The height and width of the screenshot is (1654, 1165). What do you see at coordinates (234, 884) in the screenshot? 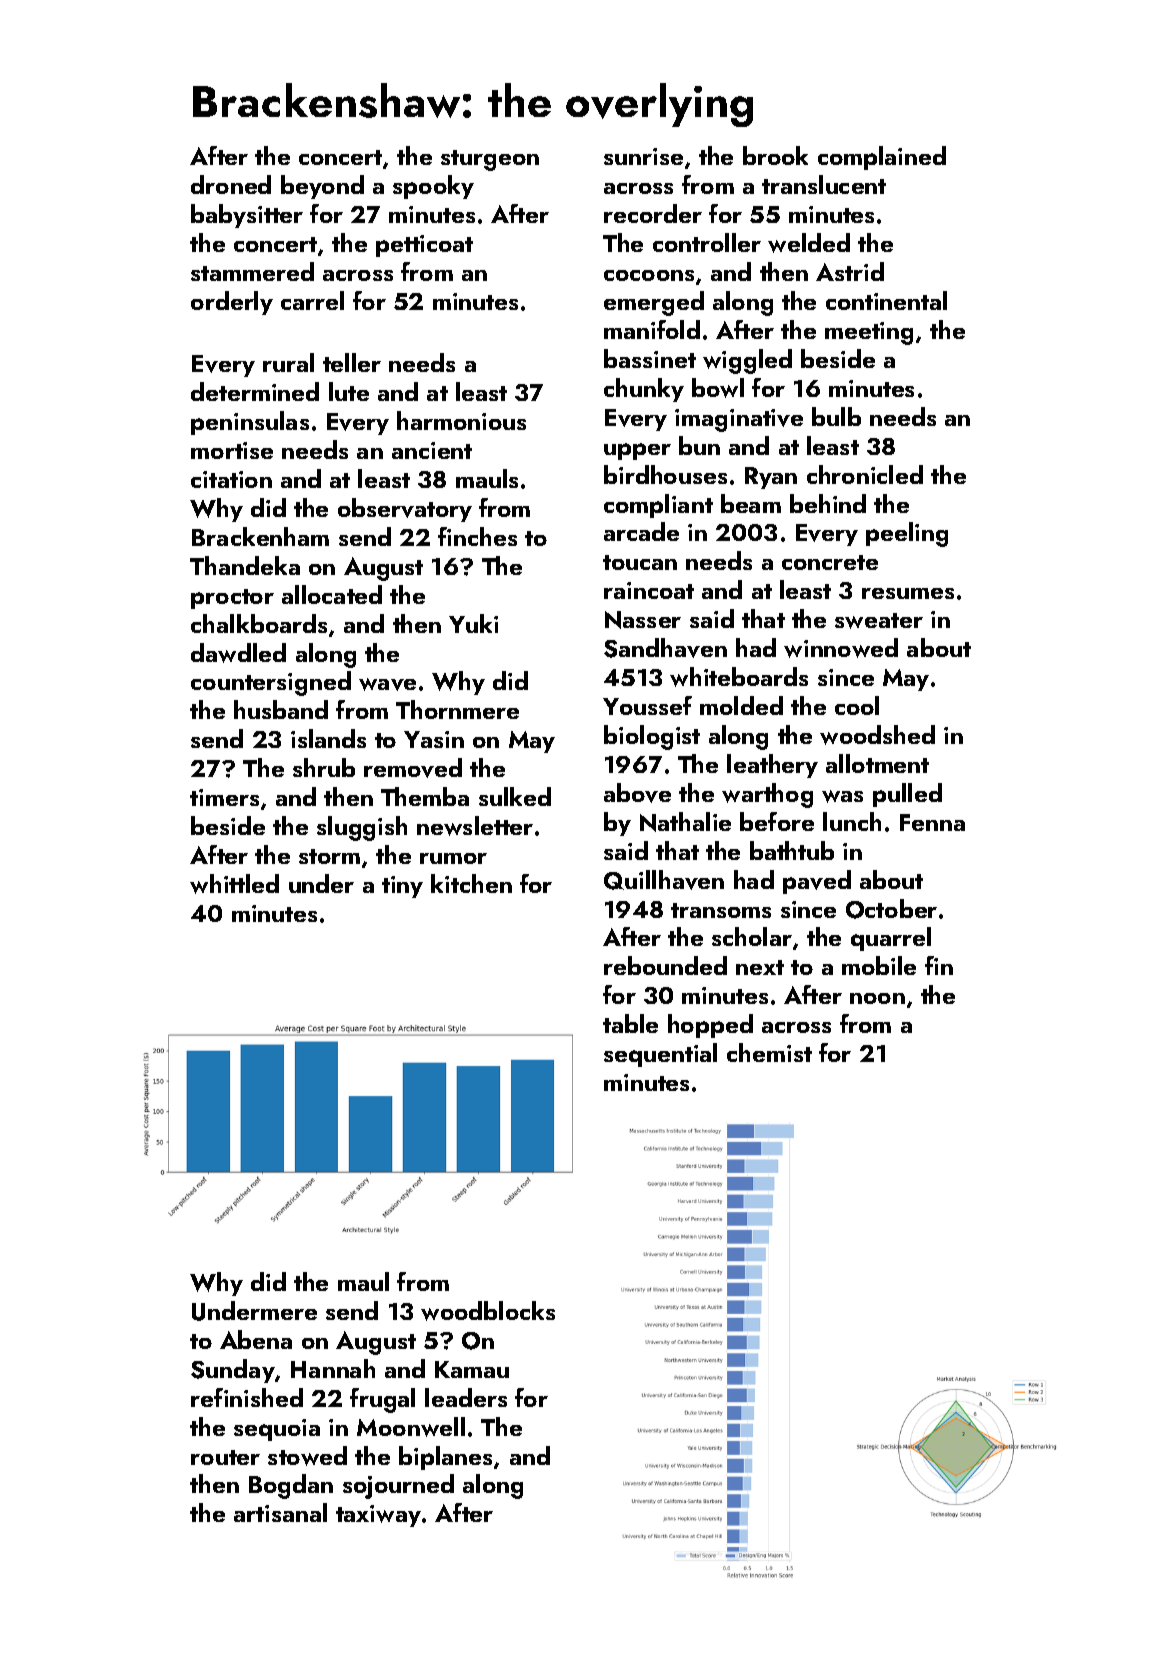
I see `whittled` at bounding box center [234, 884].
